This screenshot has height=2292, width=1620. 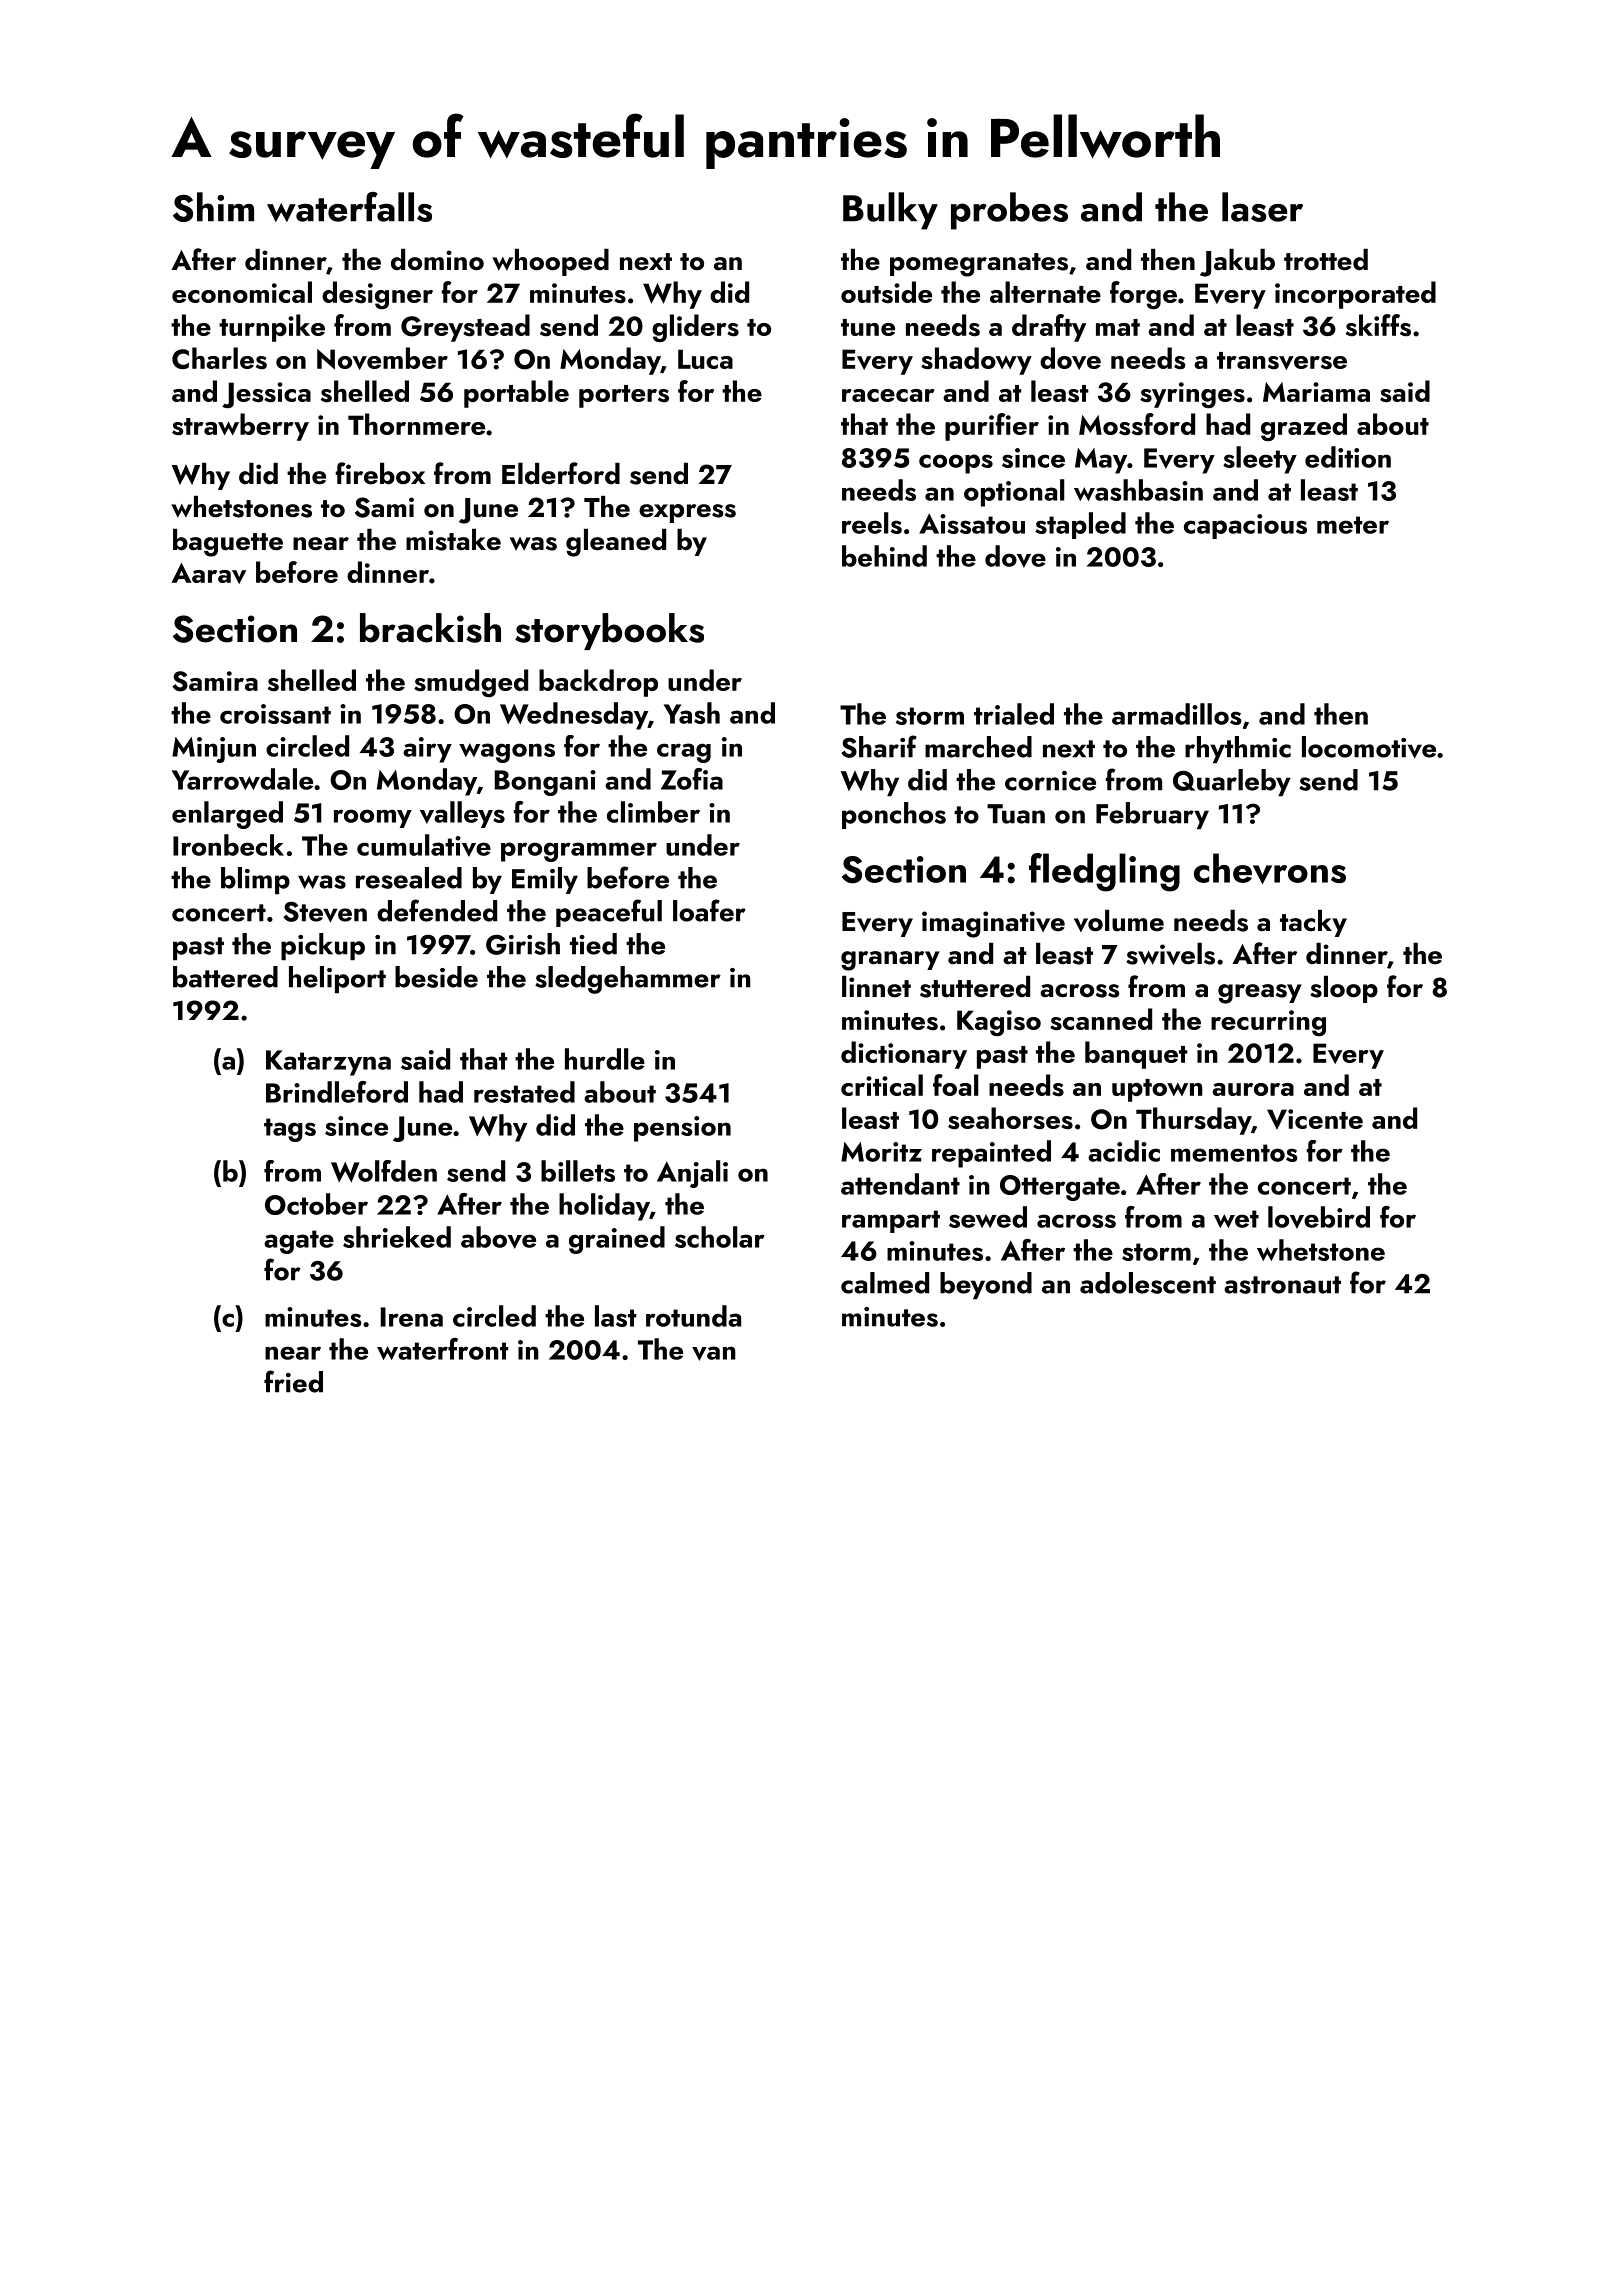 What do you see at coordinates (1262, 207) in the screenshot?
I see `laser` at bounding box center [1262, 207].
